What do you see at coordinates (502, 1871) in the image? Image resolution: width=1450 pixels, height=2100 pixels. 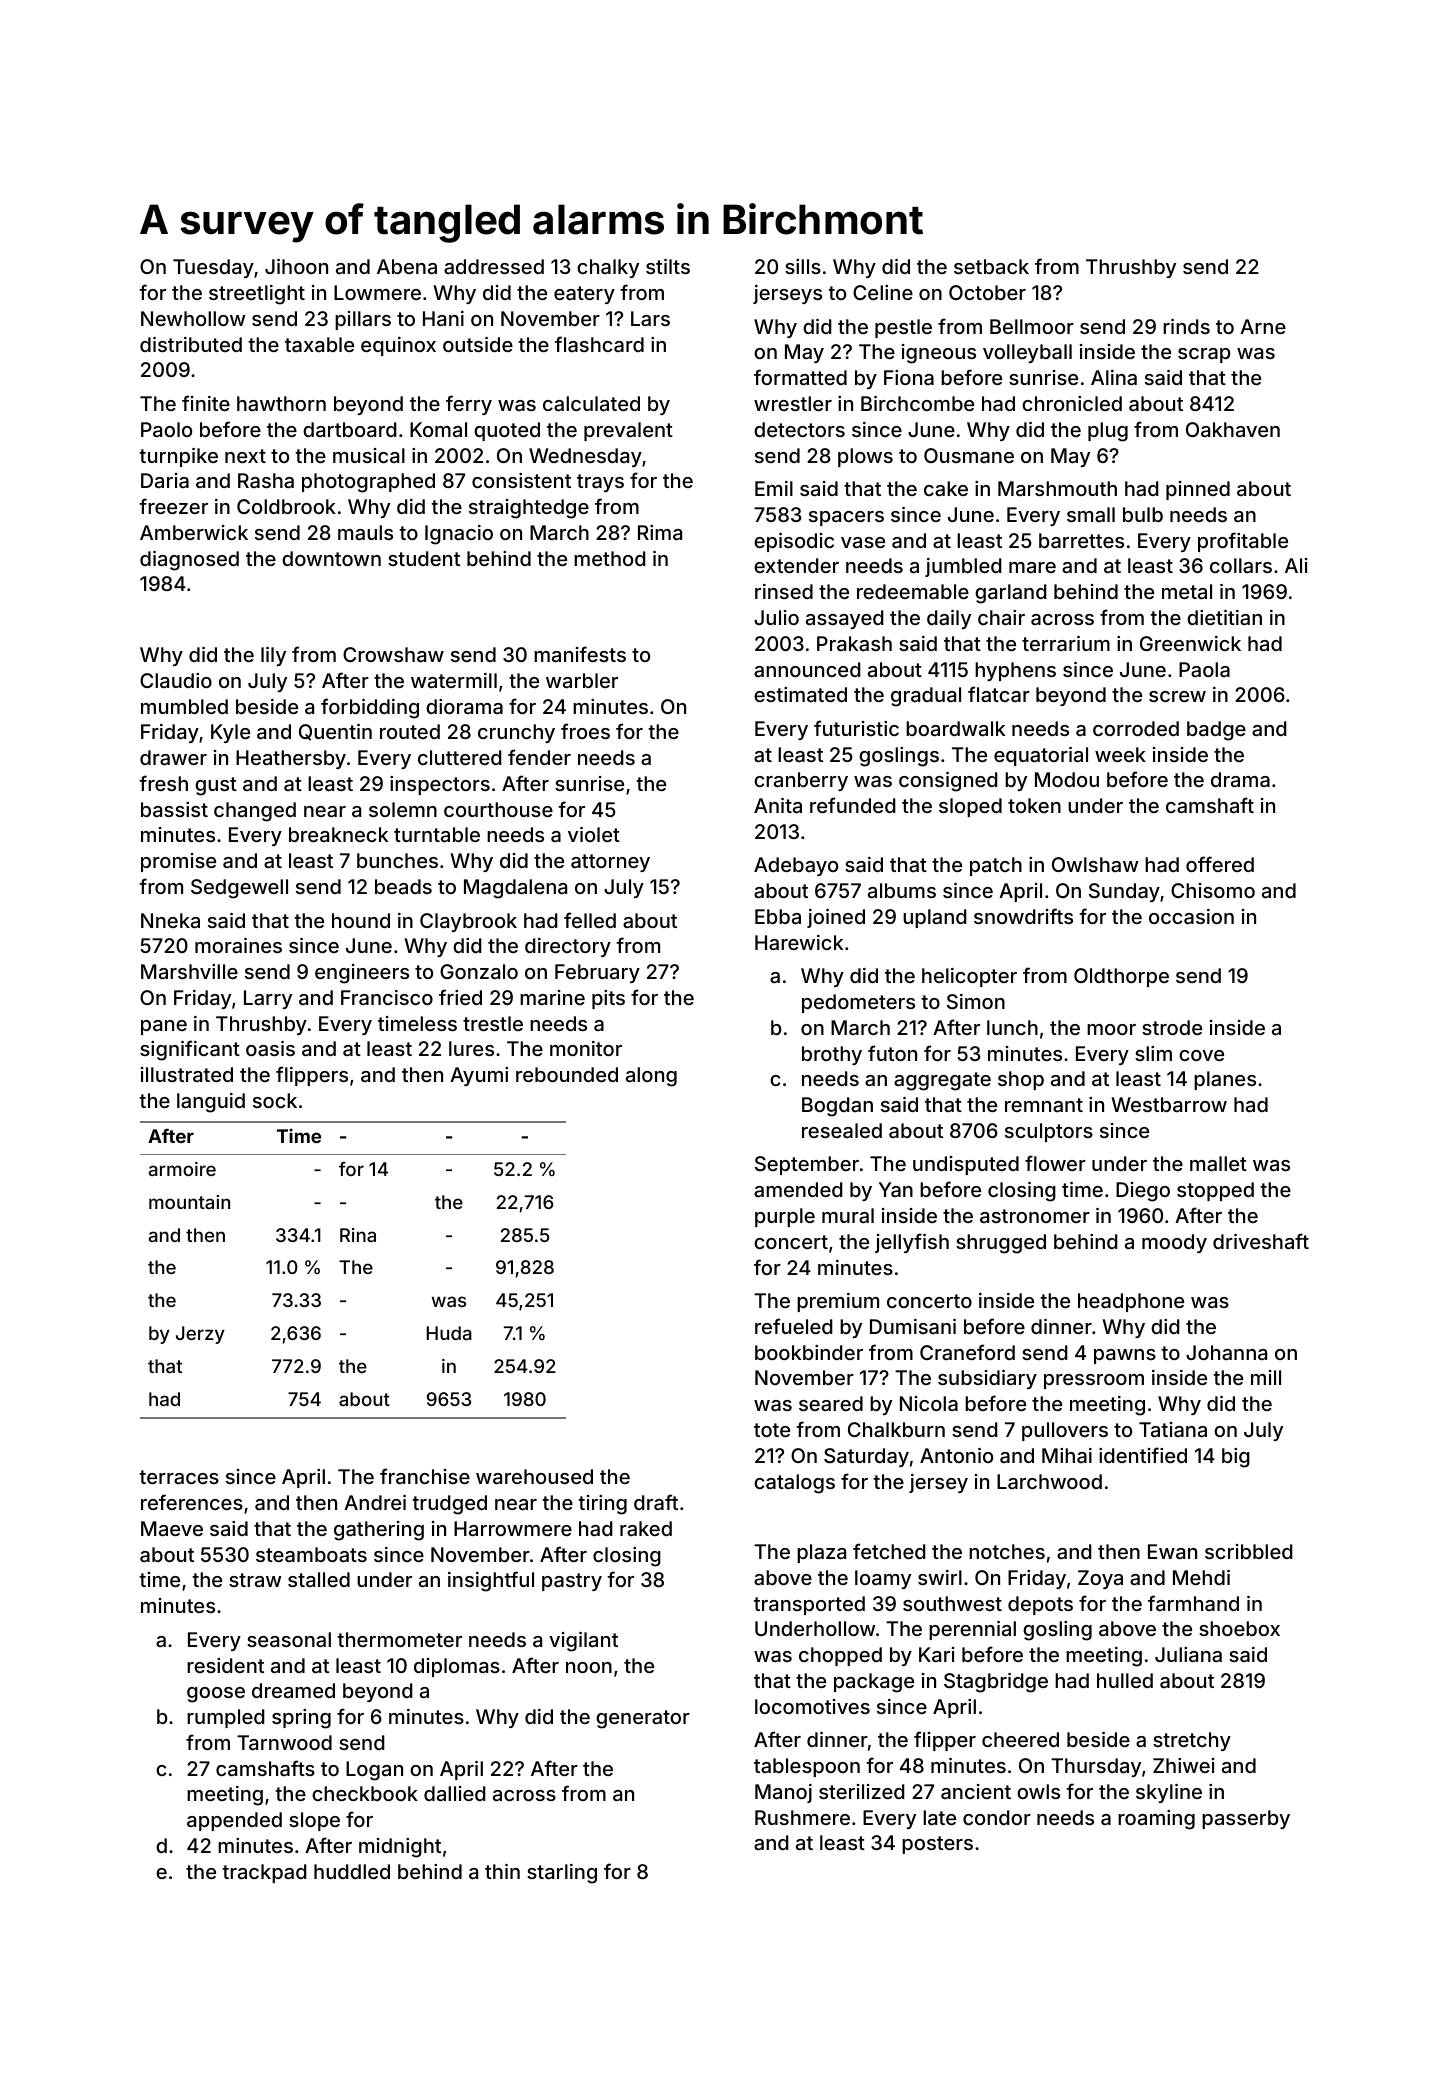 I see `thin` at bounding box center [502, 1871].
